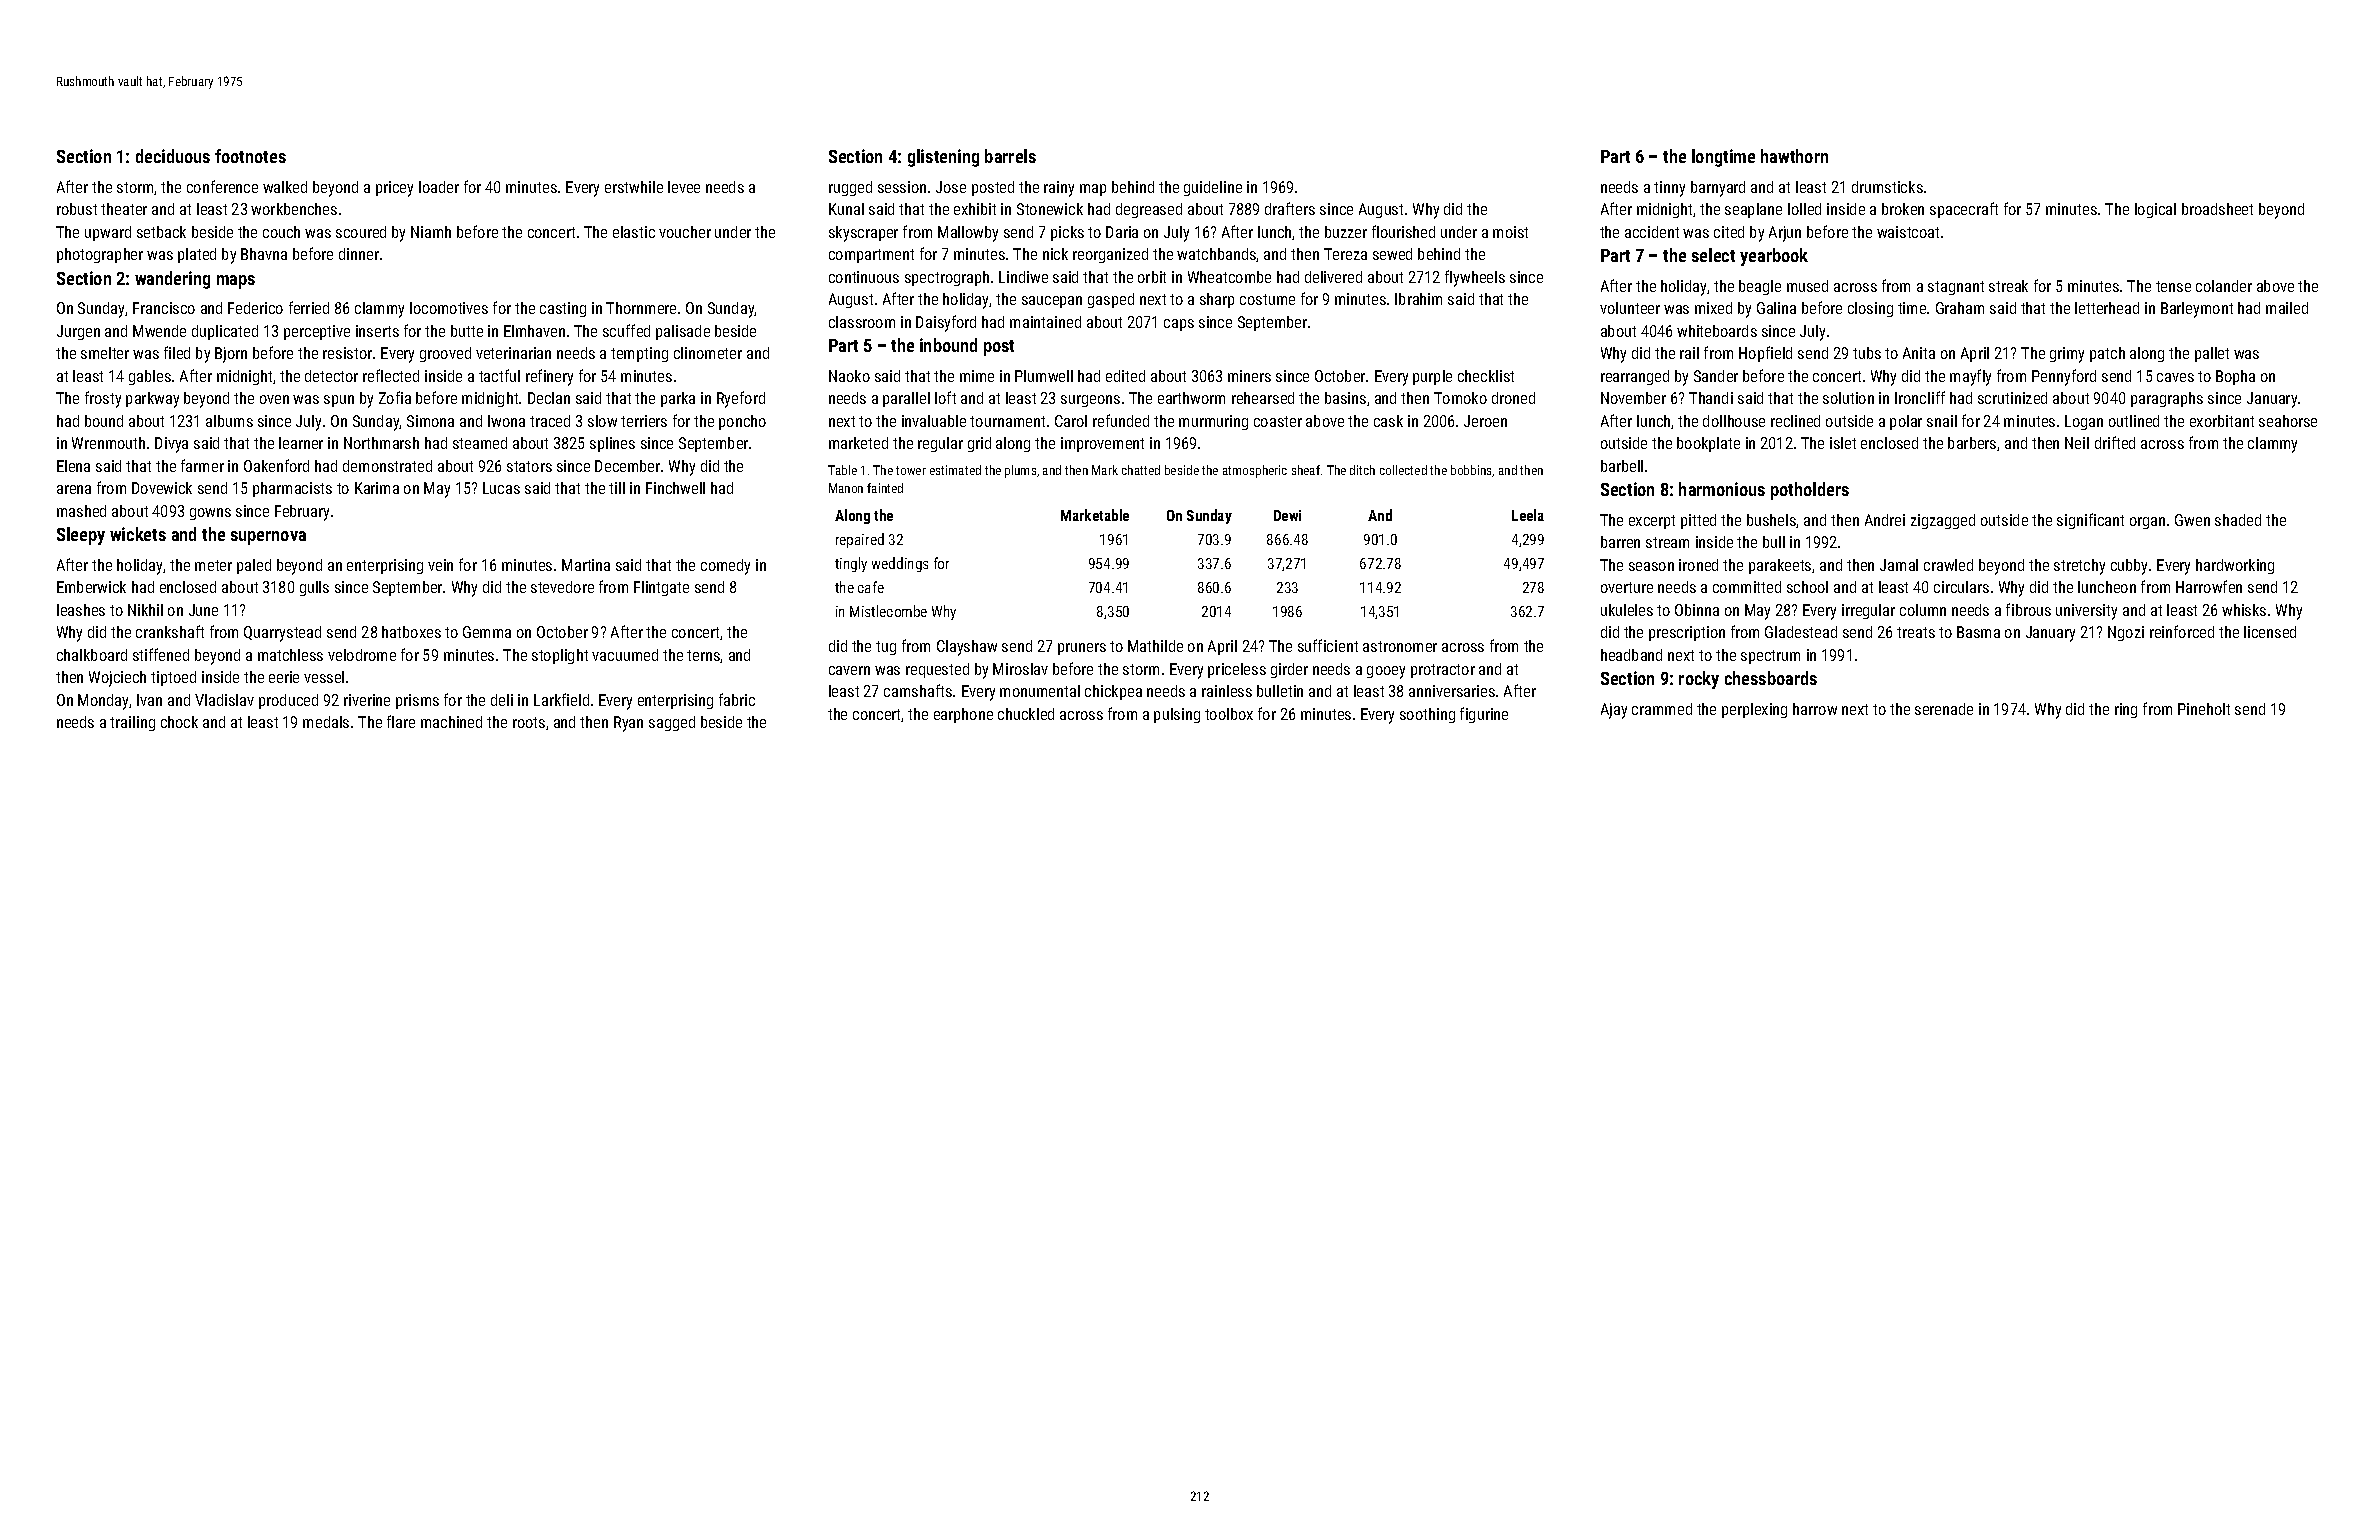  What do you see at coordinates (401, 721) in the screenshot?
I see `flare` at bounding box center [401, 721].
